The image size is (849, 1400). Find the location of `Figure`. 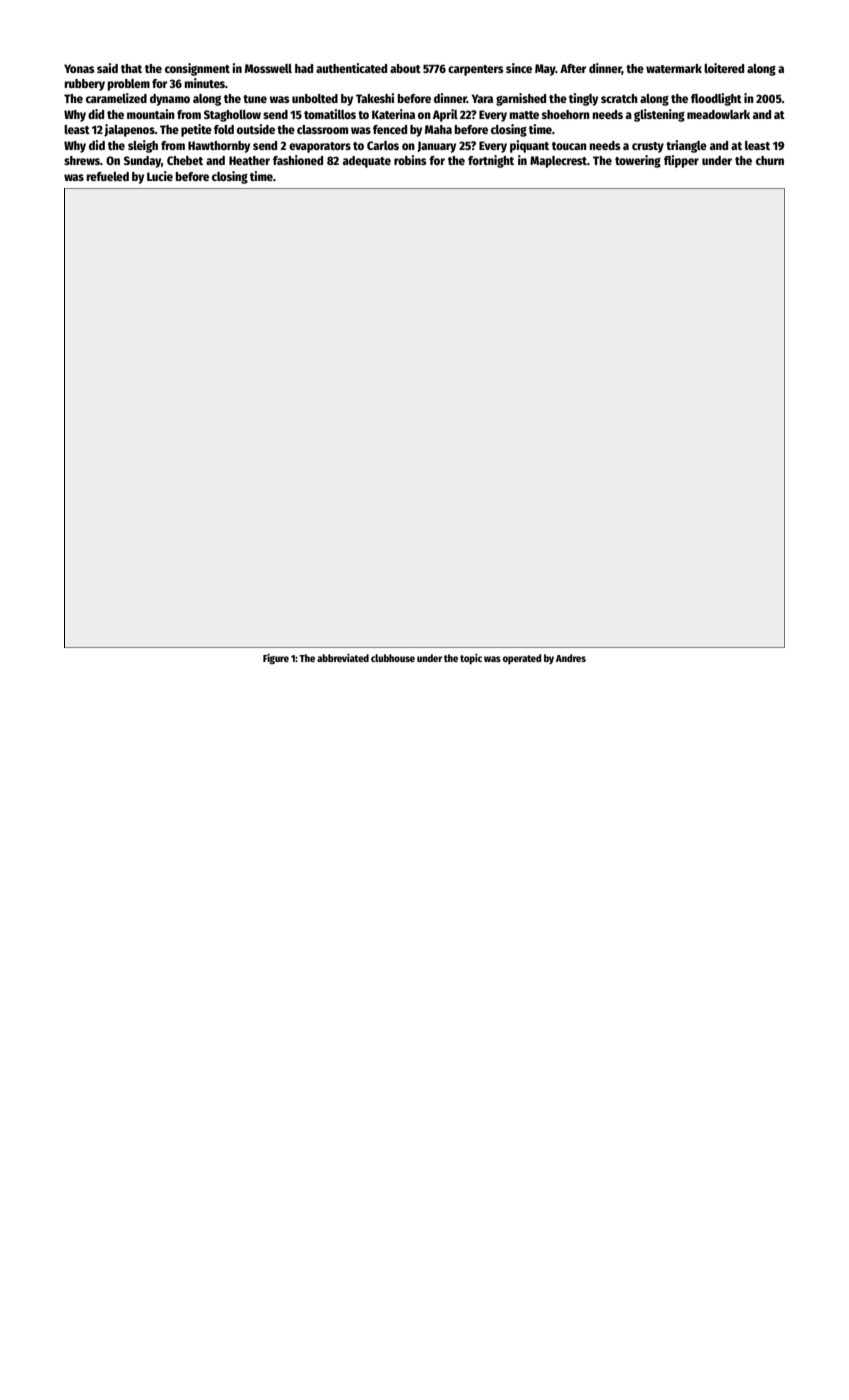

Figure is located at coordinates (276, 659).
